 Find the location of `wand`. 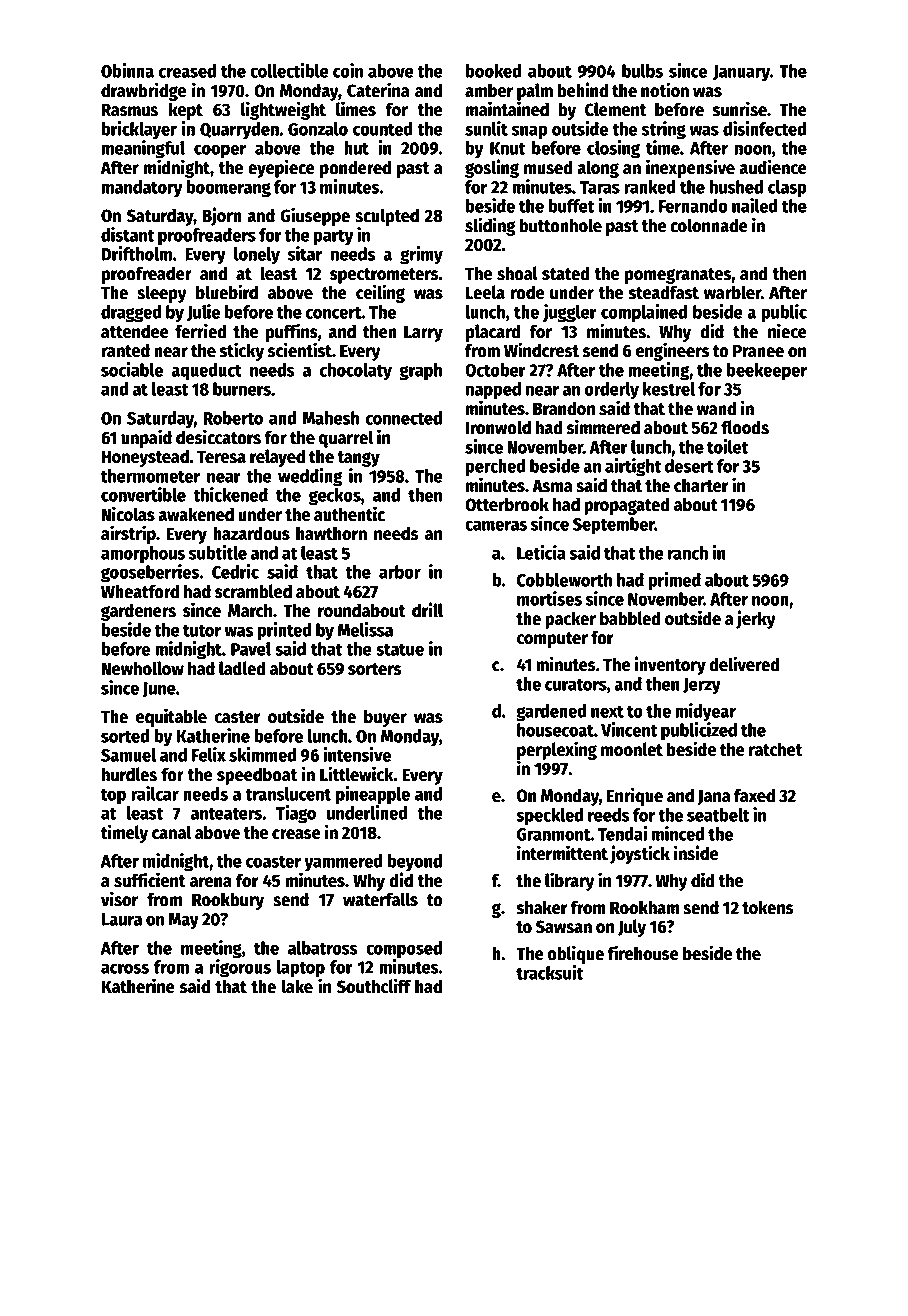

wand is located at coordinates (716, 408).
